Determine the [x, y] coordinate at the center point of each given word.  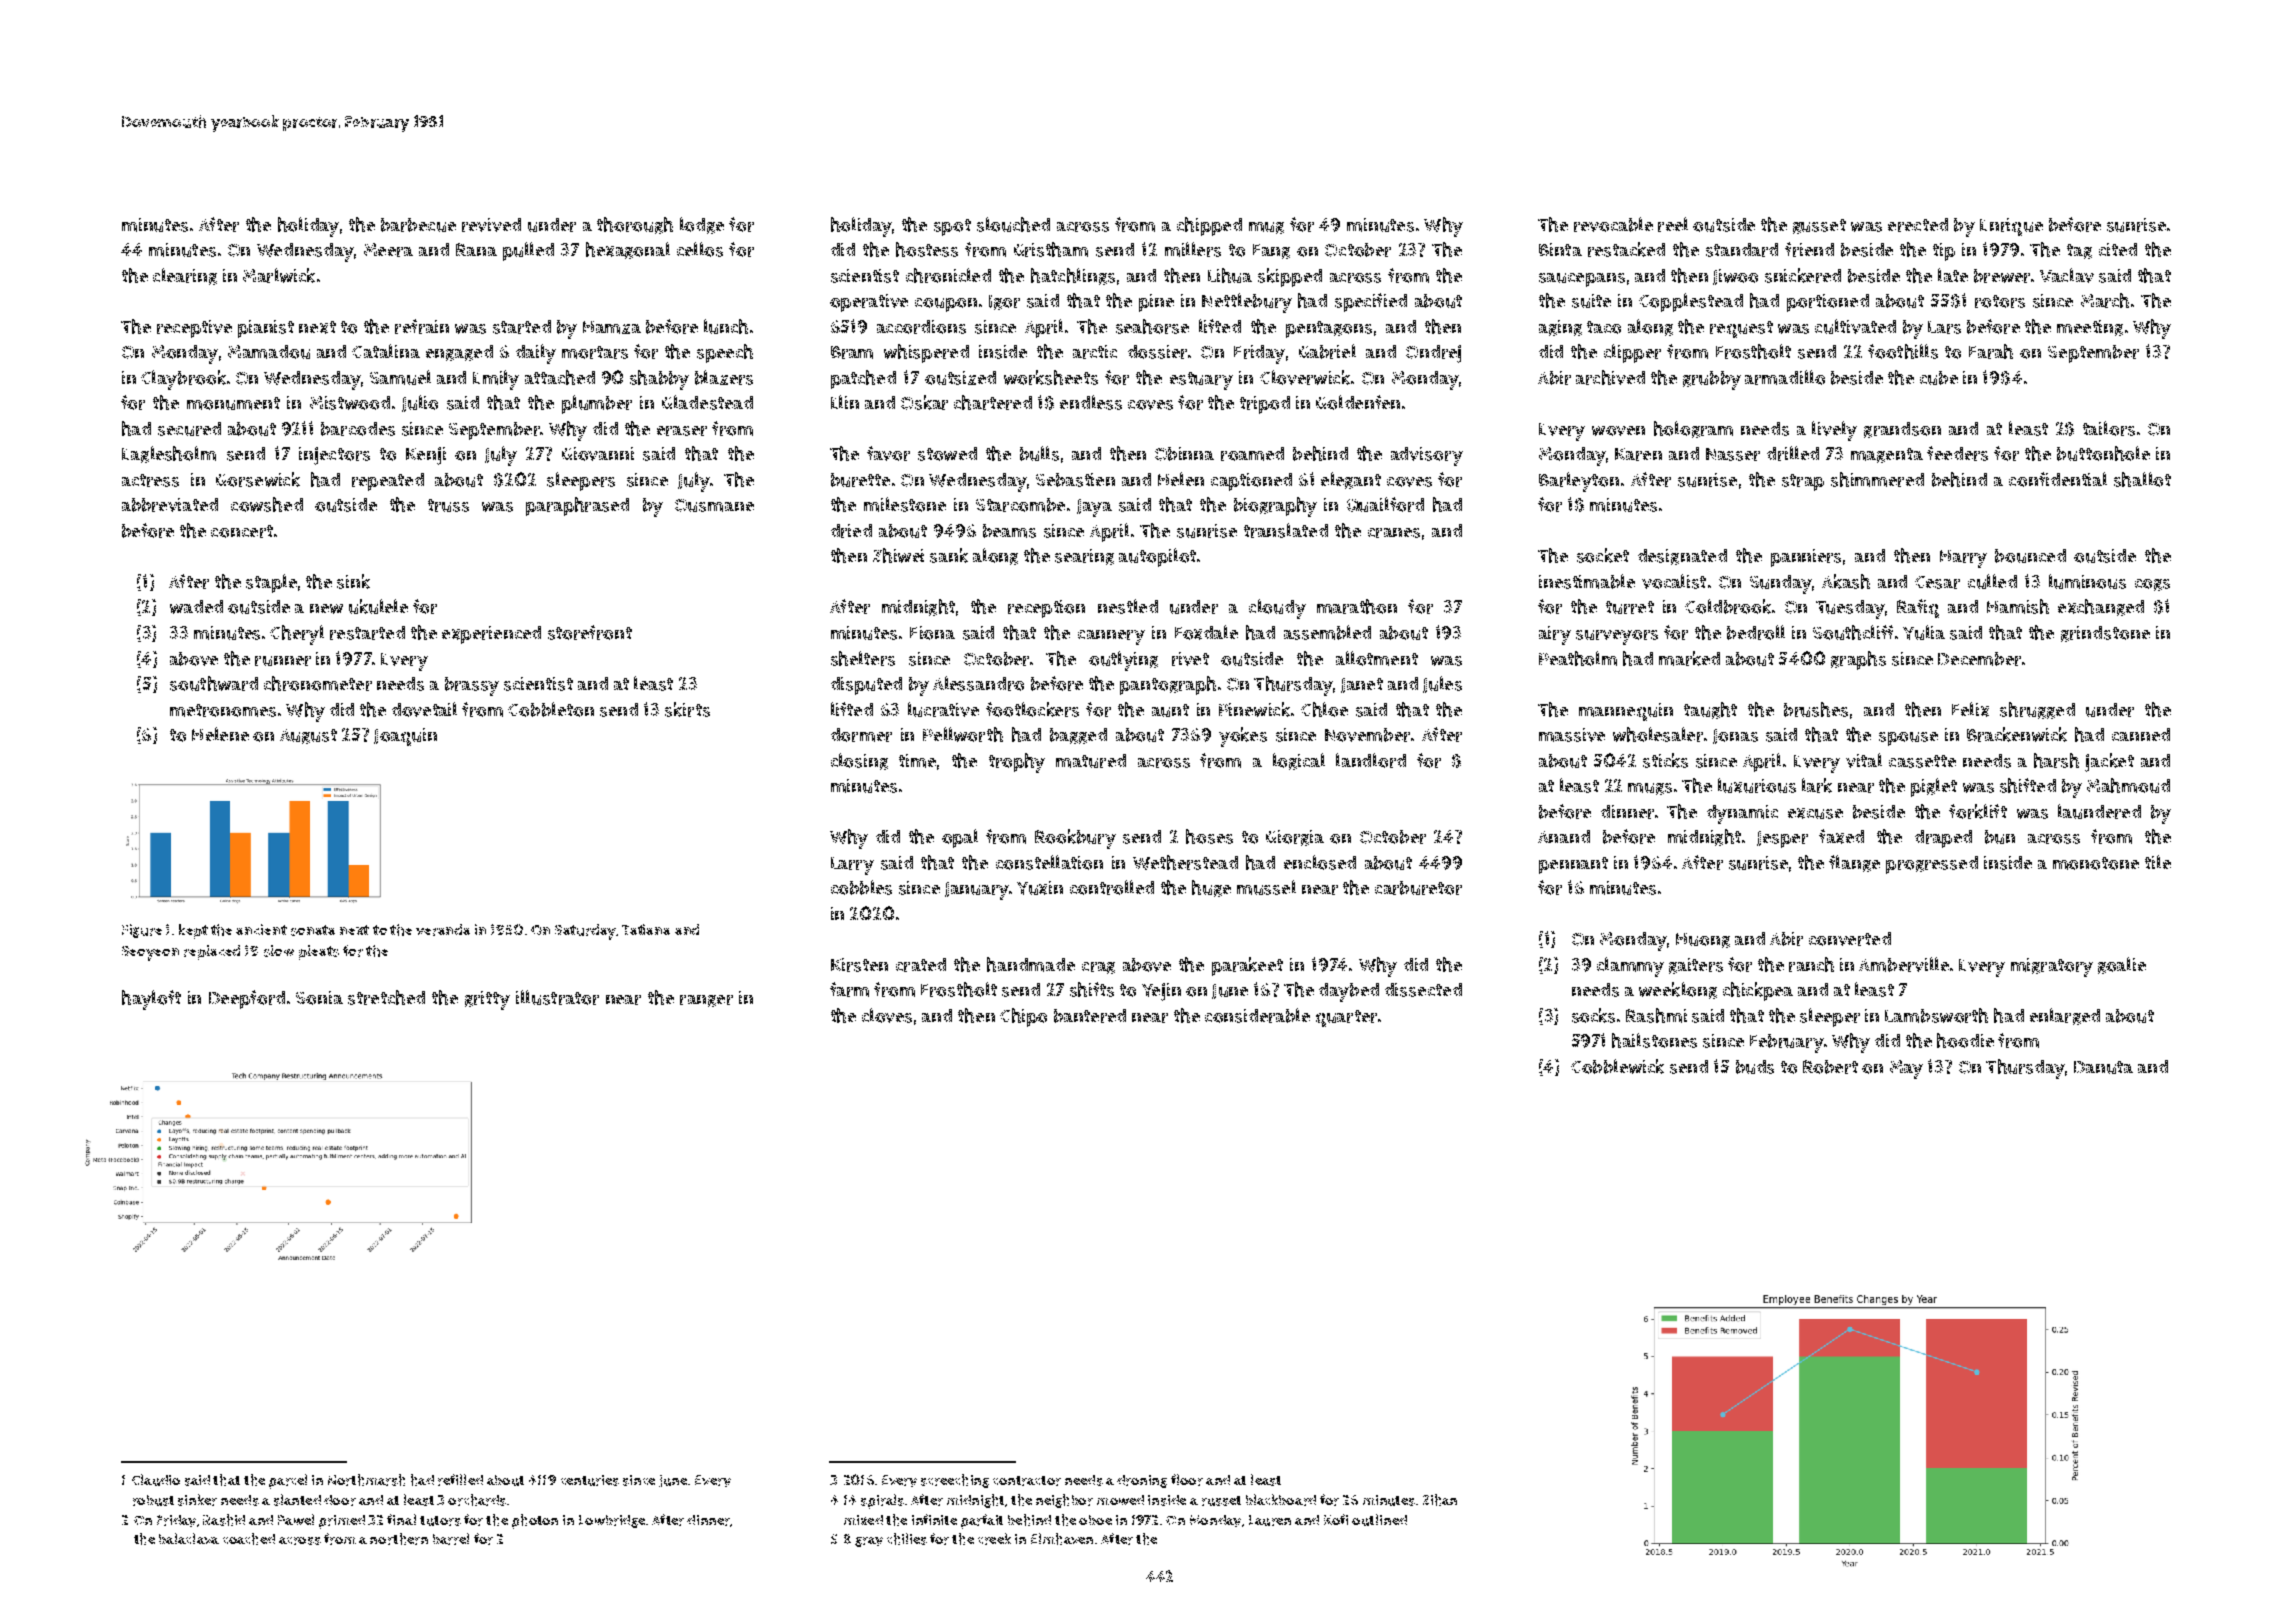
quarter [1346, 1018]
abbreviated [170, 505]
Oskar [924, 402]
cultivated [1855, 326]
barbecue [418, 225]
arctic [1095, 352]
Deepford [247, 999]
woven [1618, 431]
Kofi [1336, 1519]
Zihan [1440, 1500]
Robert [1830, 1067]
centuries [590, 1480]
